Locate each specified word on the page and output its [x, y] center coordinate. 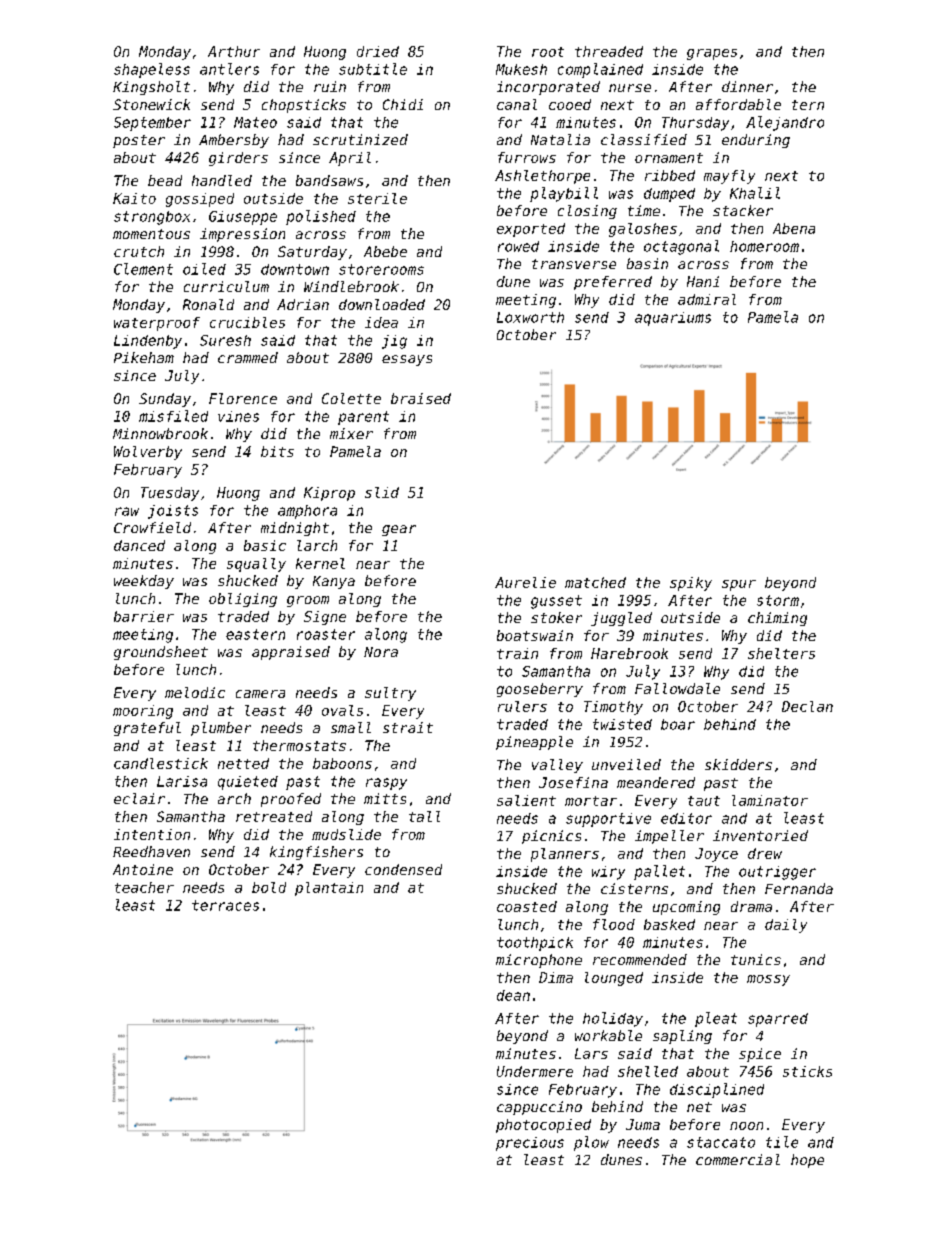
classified [644, 139]
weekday [144, 582]
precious [530, 1144]
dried [378, 51]
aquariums [673, 319]
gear [399, 530]
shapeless [152, 70]
